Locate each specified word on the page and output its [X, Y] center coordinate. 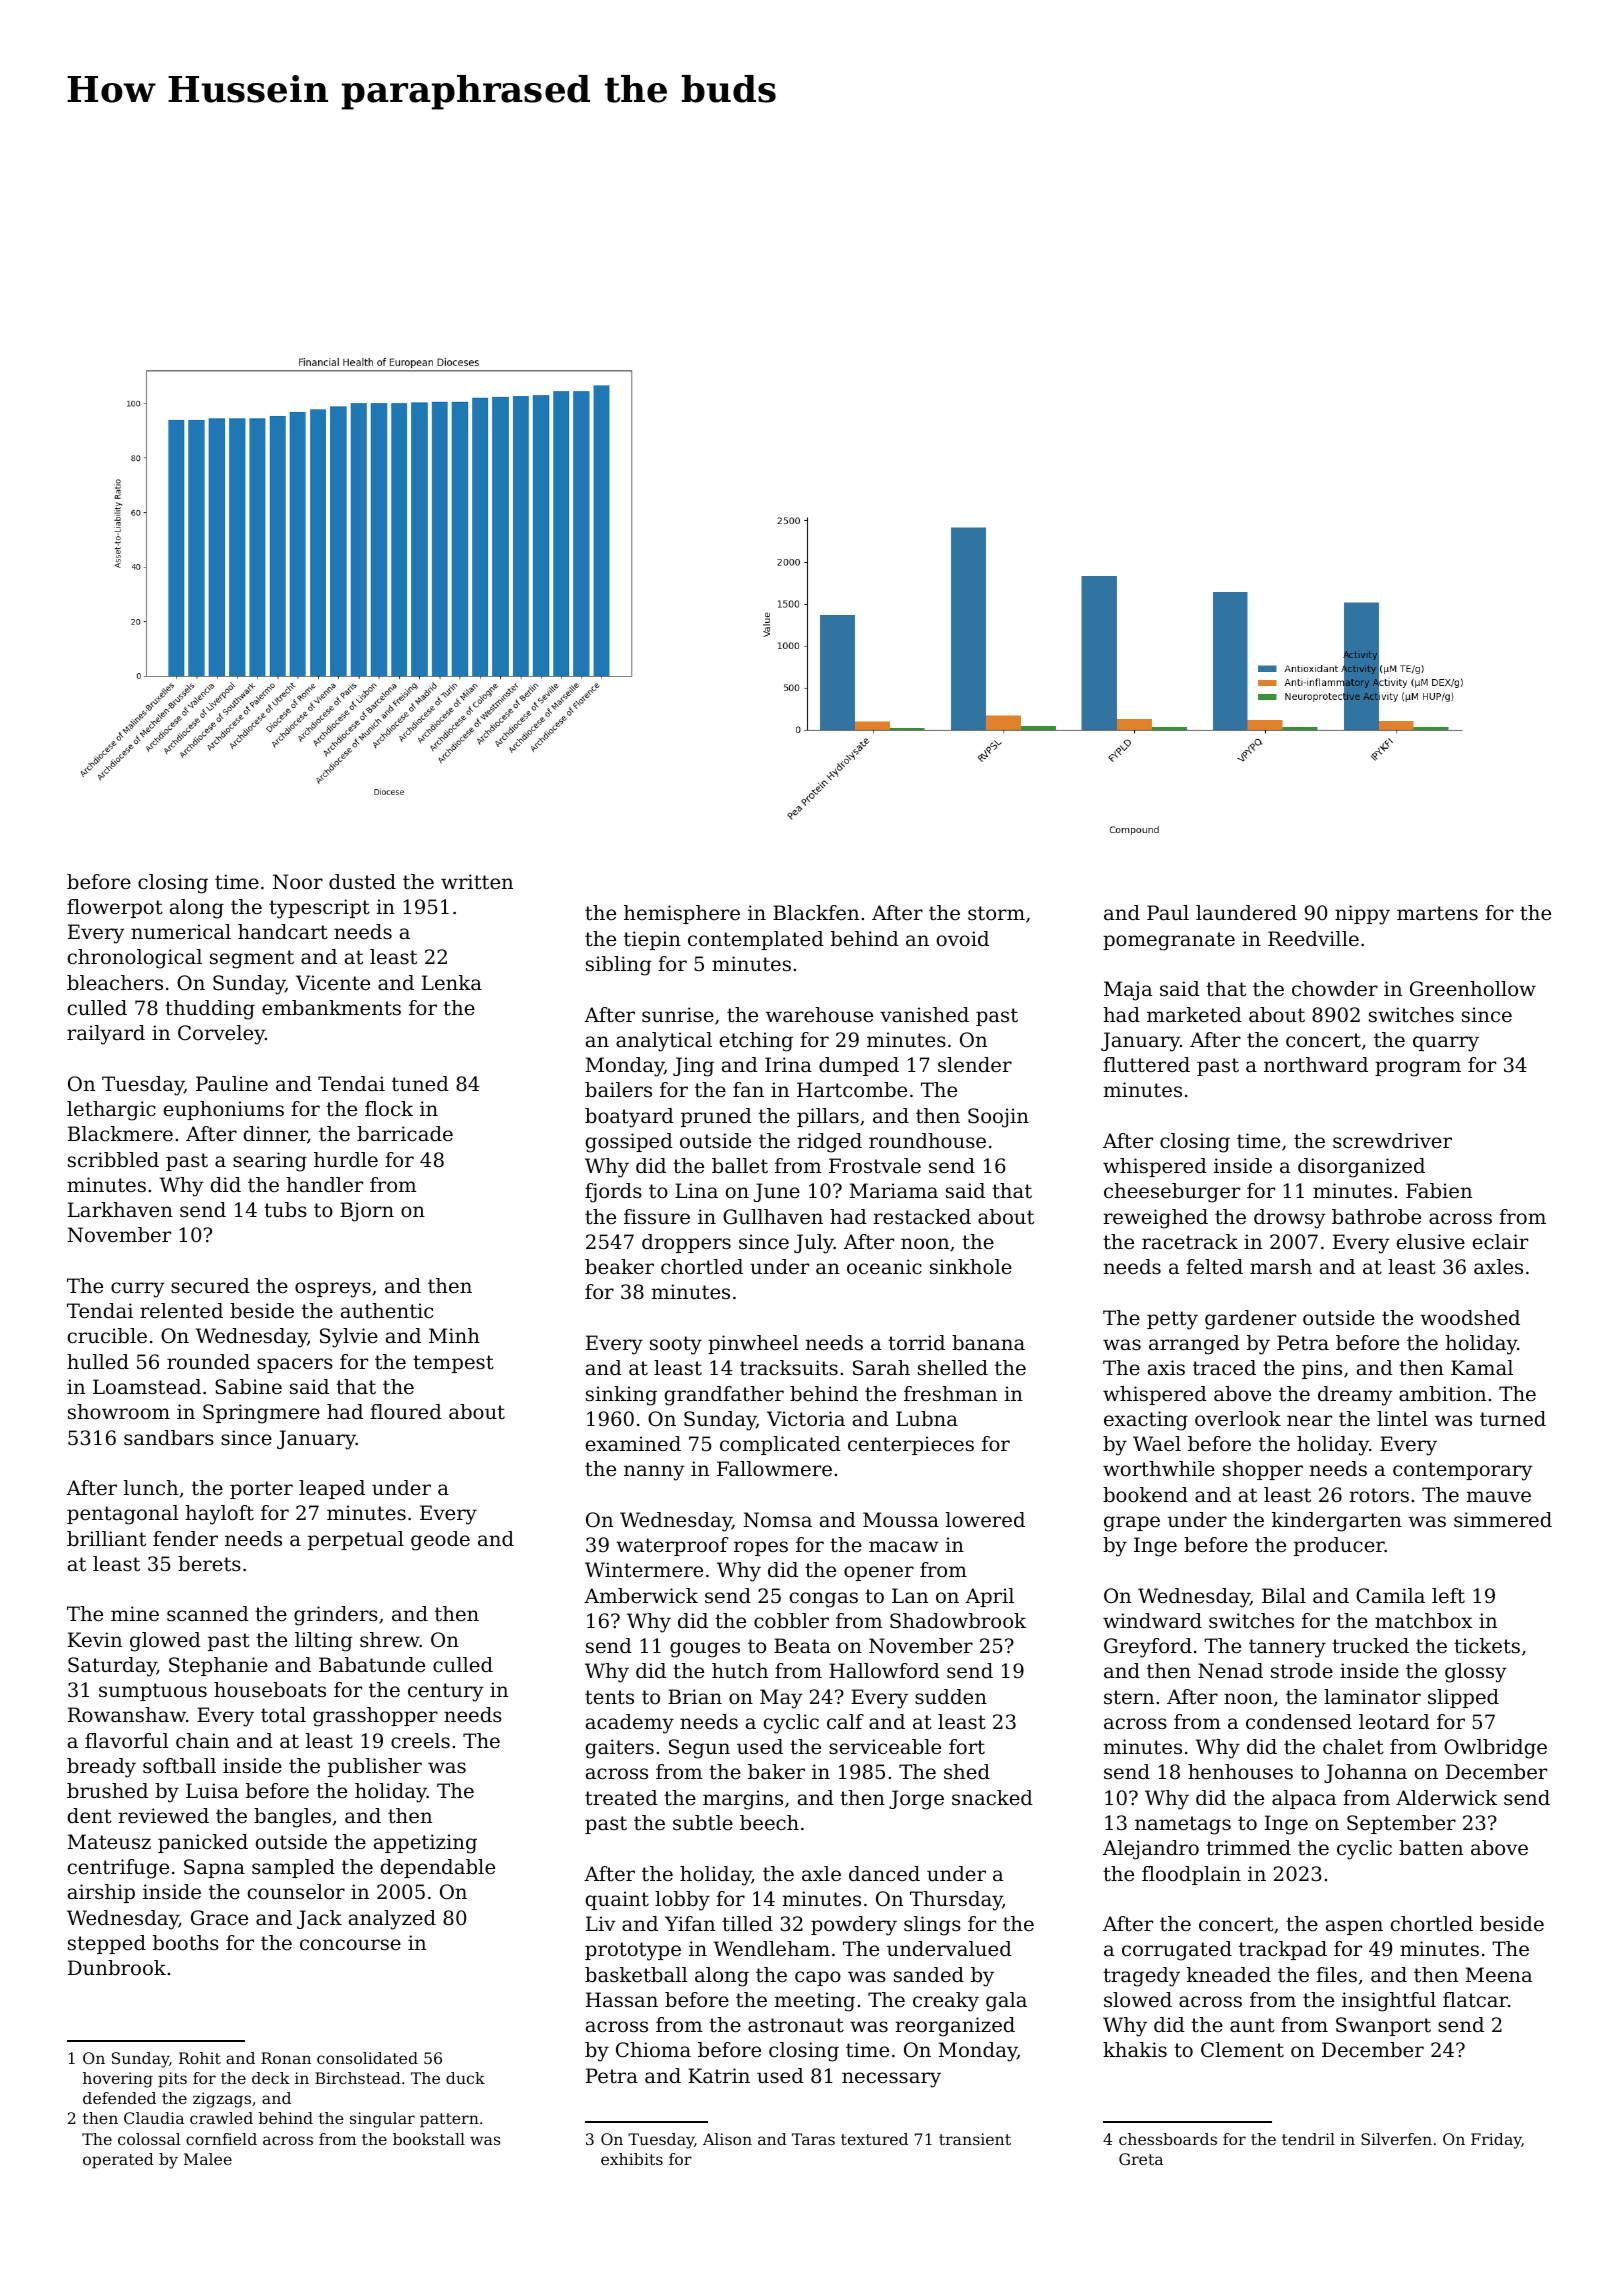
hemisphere [682, 914]
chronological [135, 959]
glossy [1476, 1673]
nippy [1362, 915]
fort [967, 1747]
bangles [292, 1818]
